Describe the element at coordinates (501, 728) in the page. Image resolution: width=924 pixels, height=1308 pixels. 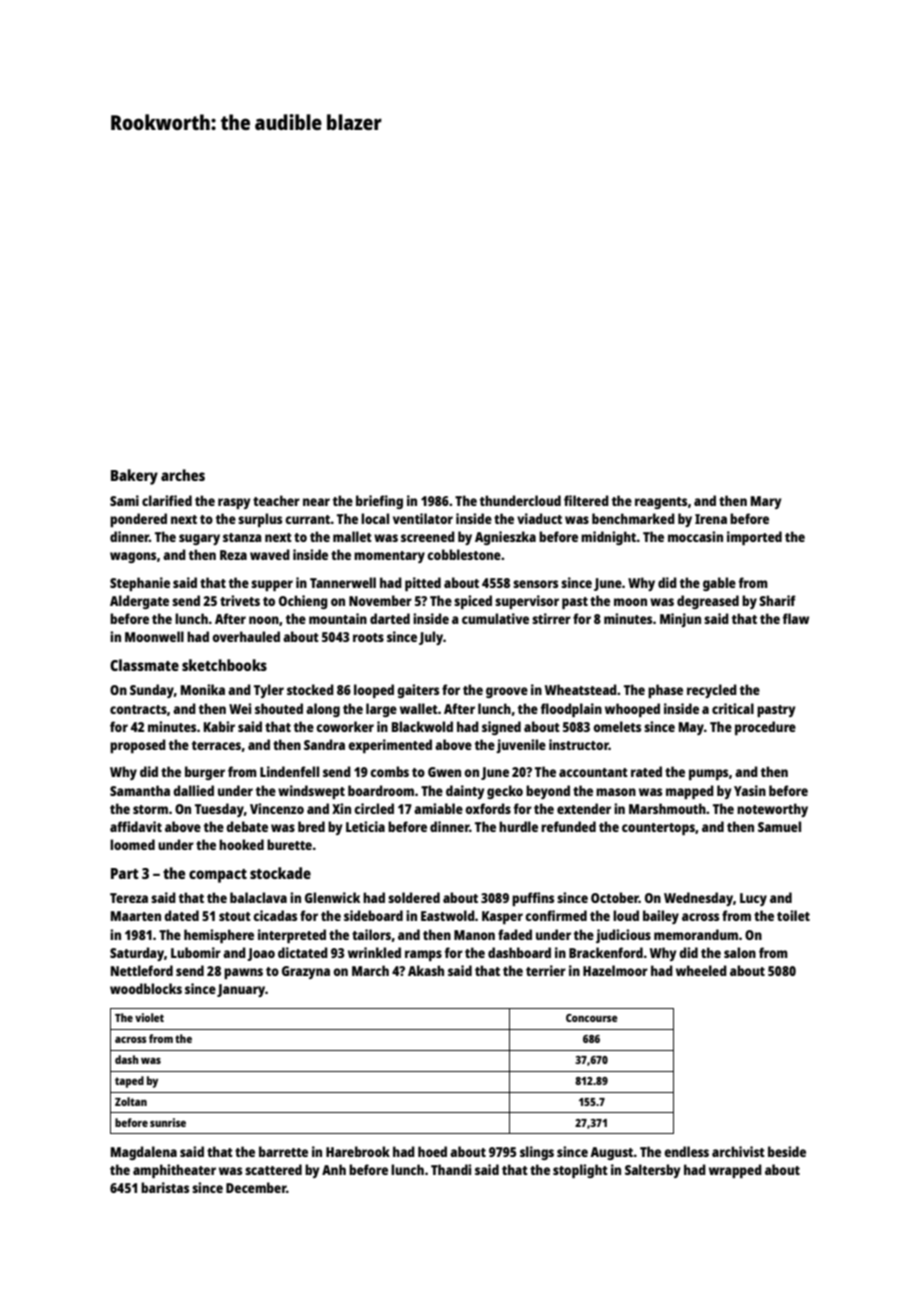
I see `signed` at that location.
